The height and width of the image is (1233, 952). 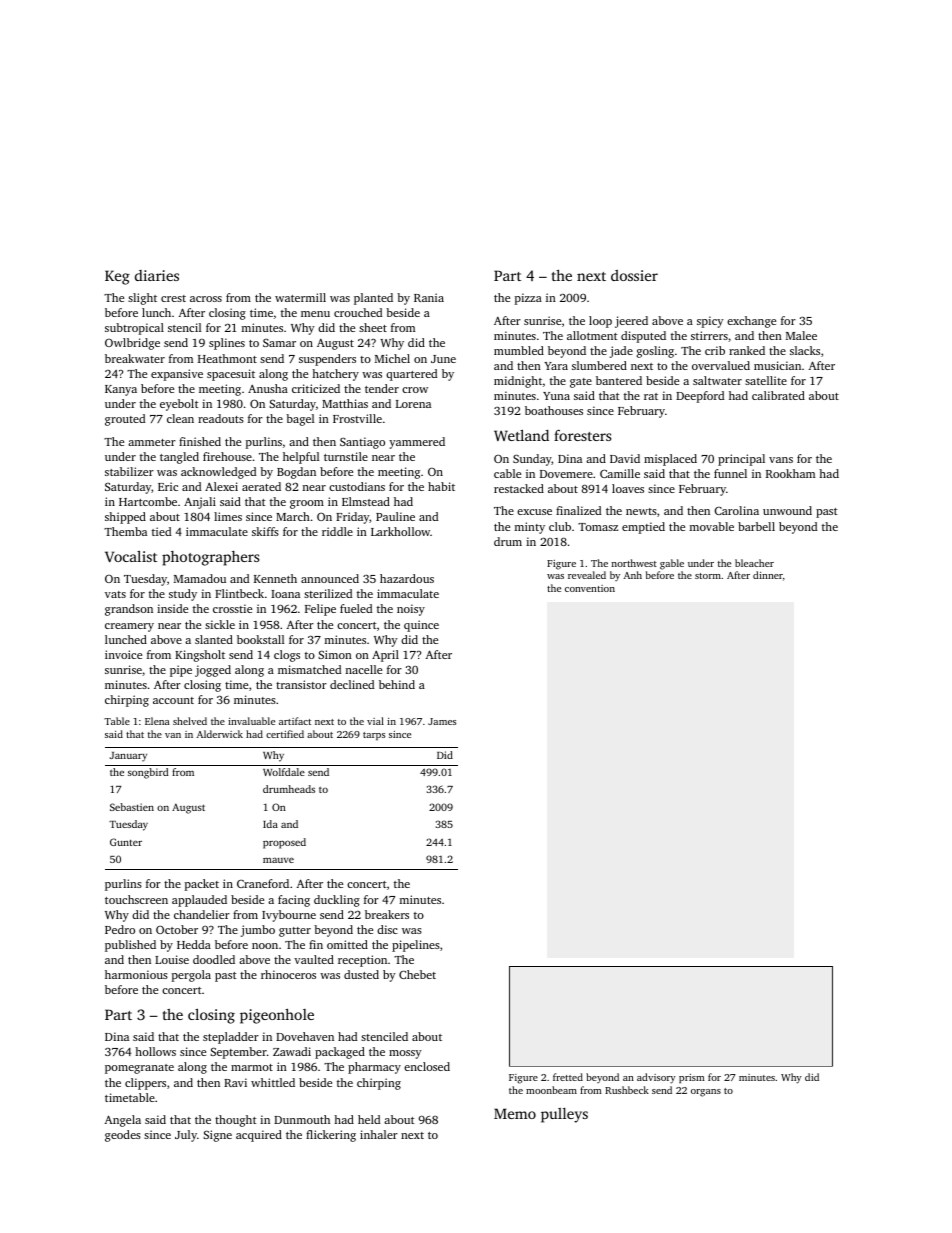 I want to click on dossier, so click(x=634, y=275).
